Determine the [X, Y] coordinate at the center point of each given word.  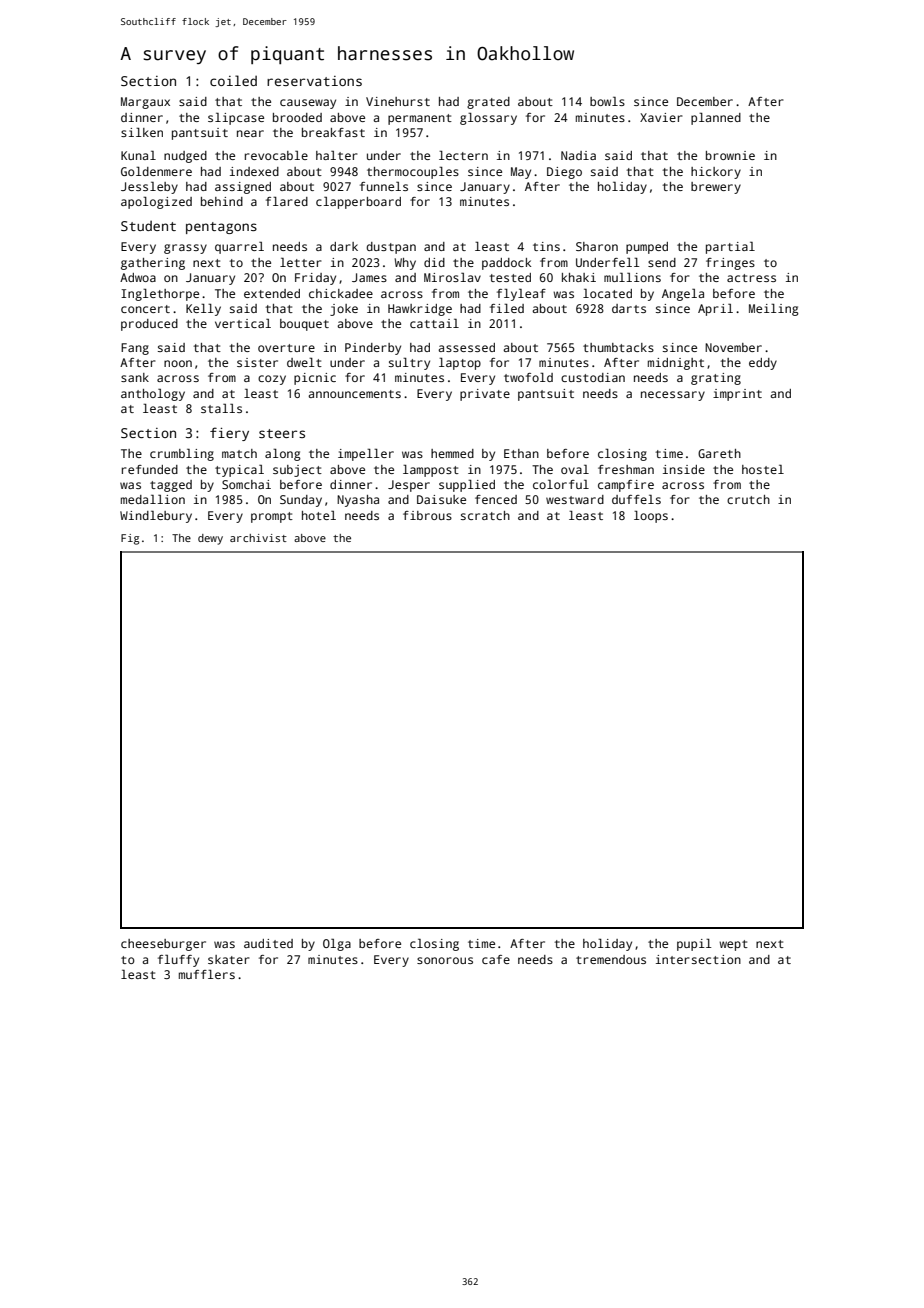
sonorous [445, 960]
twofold [528, 377]
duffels [636, 499]
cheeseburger [163, 945]
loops [651, 517]
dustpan [391, 248]
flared [287, 201]
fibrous [427, 515]
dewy [210, 539]
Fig [130, 539]
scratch [485, 515]
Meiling [774, 310]
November [733, 347]
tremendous [611, 959]
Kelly [203, 310]
